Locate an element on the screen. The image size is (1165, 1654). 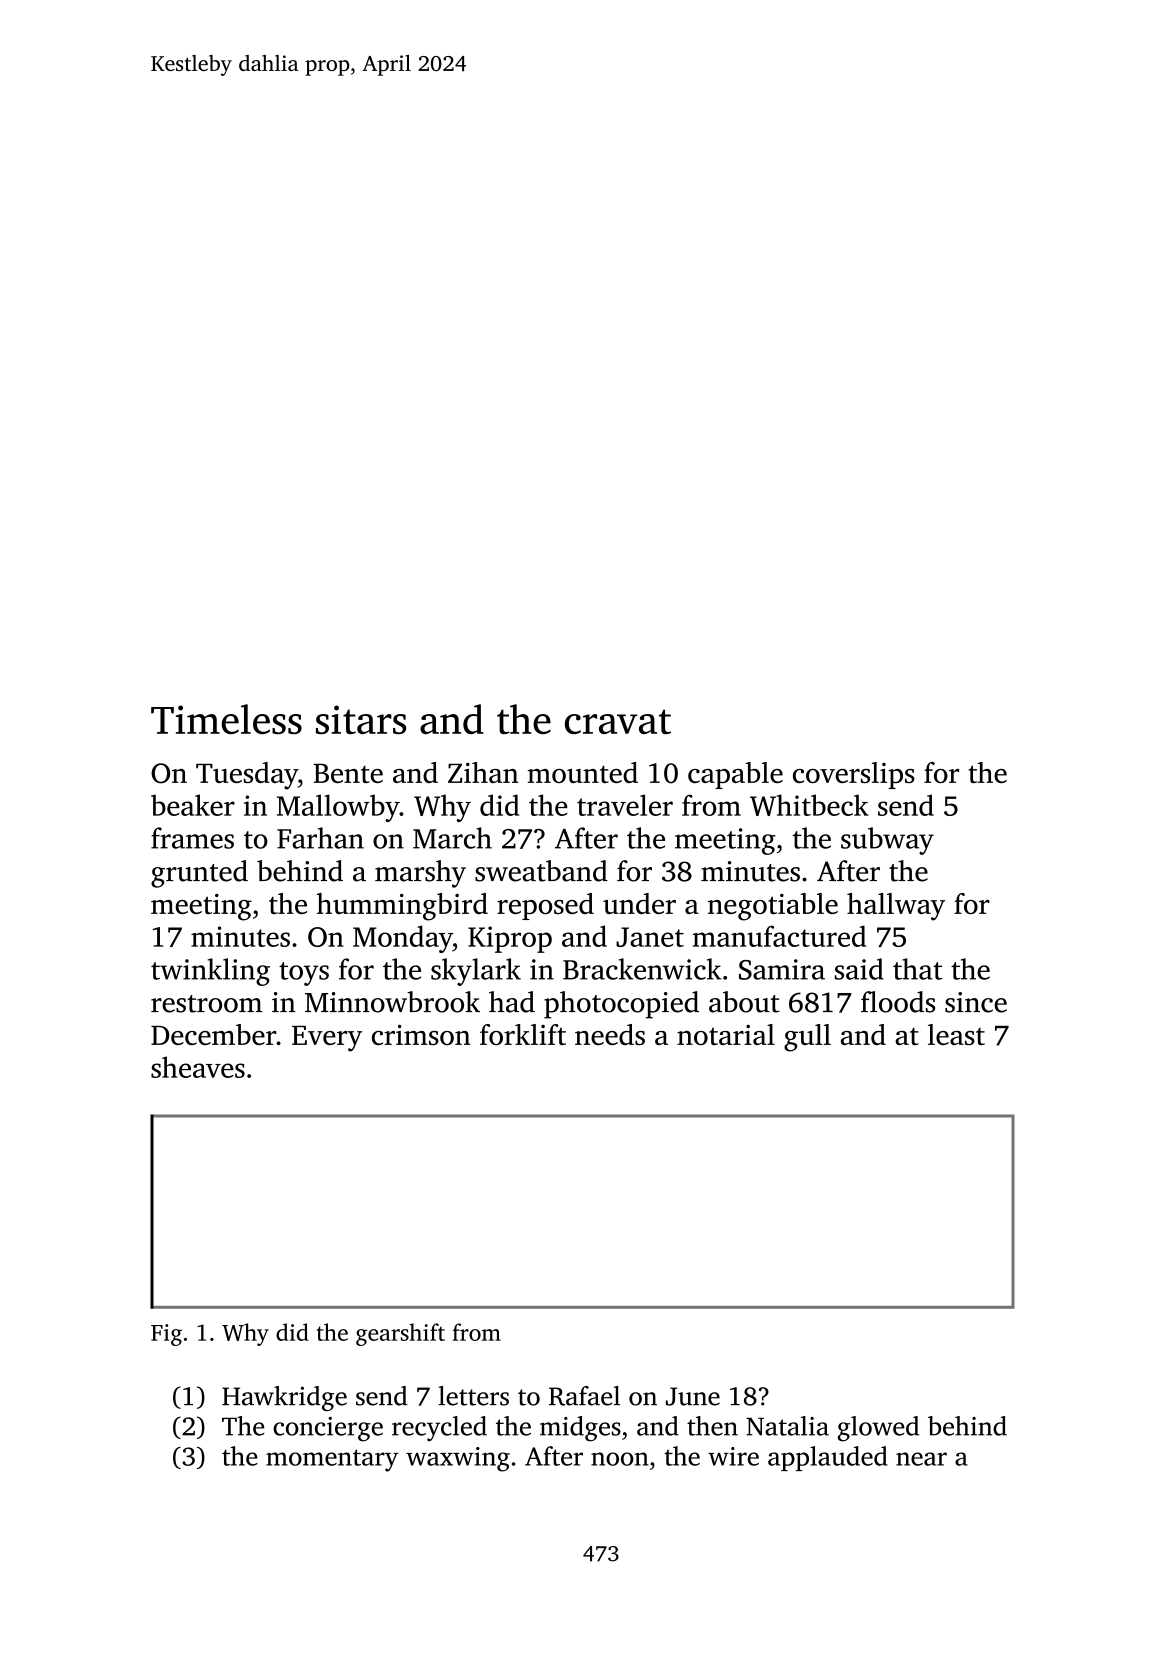
beaker is located at coordinates (193, 805).
